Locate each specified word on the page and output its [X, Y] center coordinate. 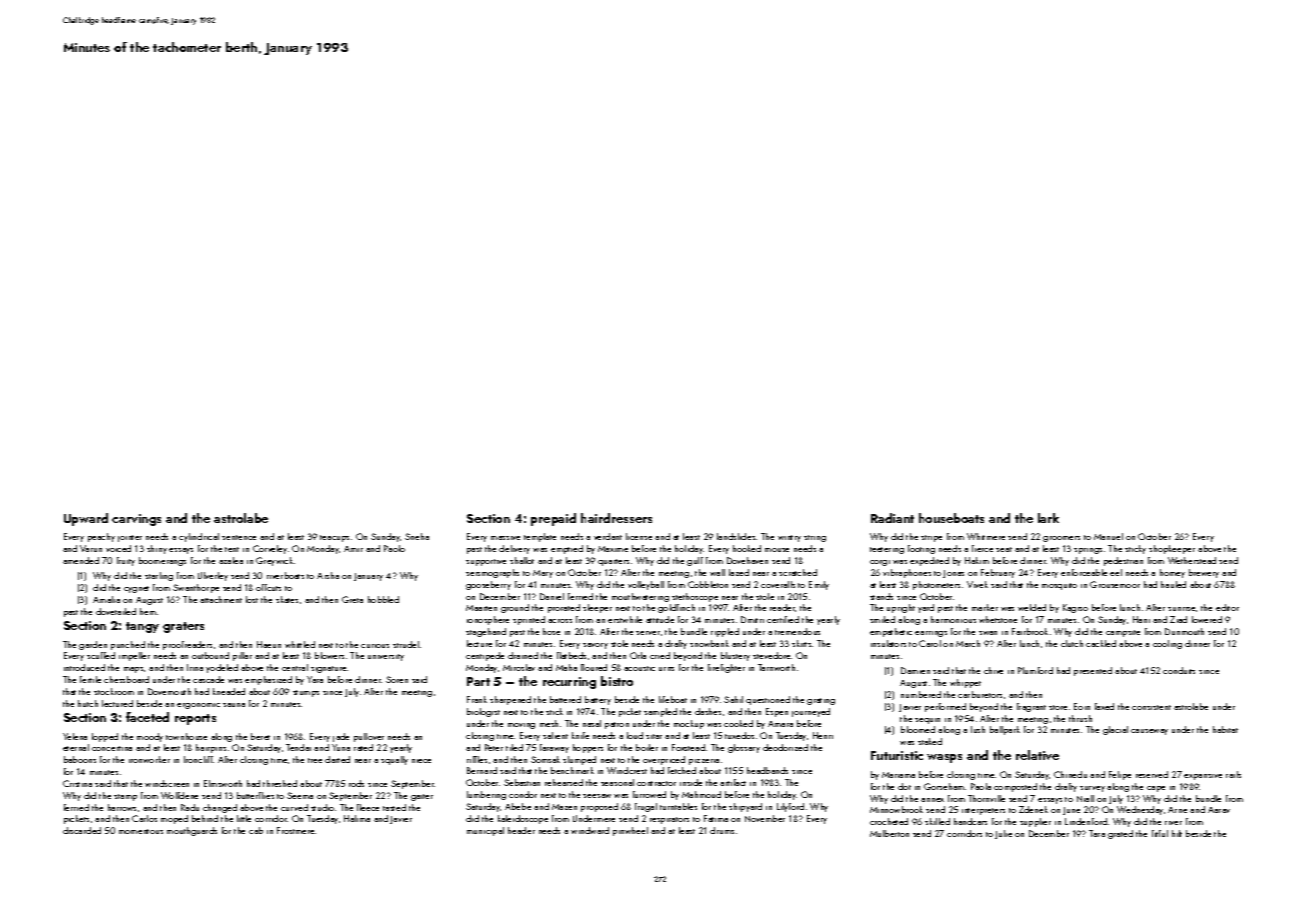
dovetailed [116, 611]
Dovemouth [169, 691]
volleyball [646, 585]
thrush [1080, 718]
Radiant [892, 518]
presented [1093, 671]
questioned [768, 700]
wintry [789, 538]
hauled [1173, 584]
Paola [981, 786]
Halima [357, 818]
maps [133, 670]
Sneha [417, 536]
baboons [80, 759]
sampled [660, 712]
